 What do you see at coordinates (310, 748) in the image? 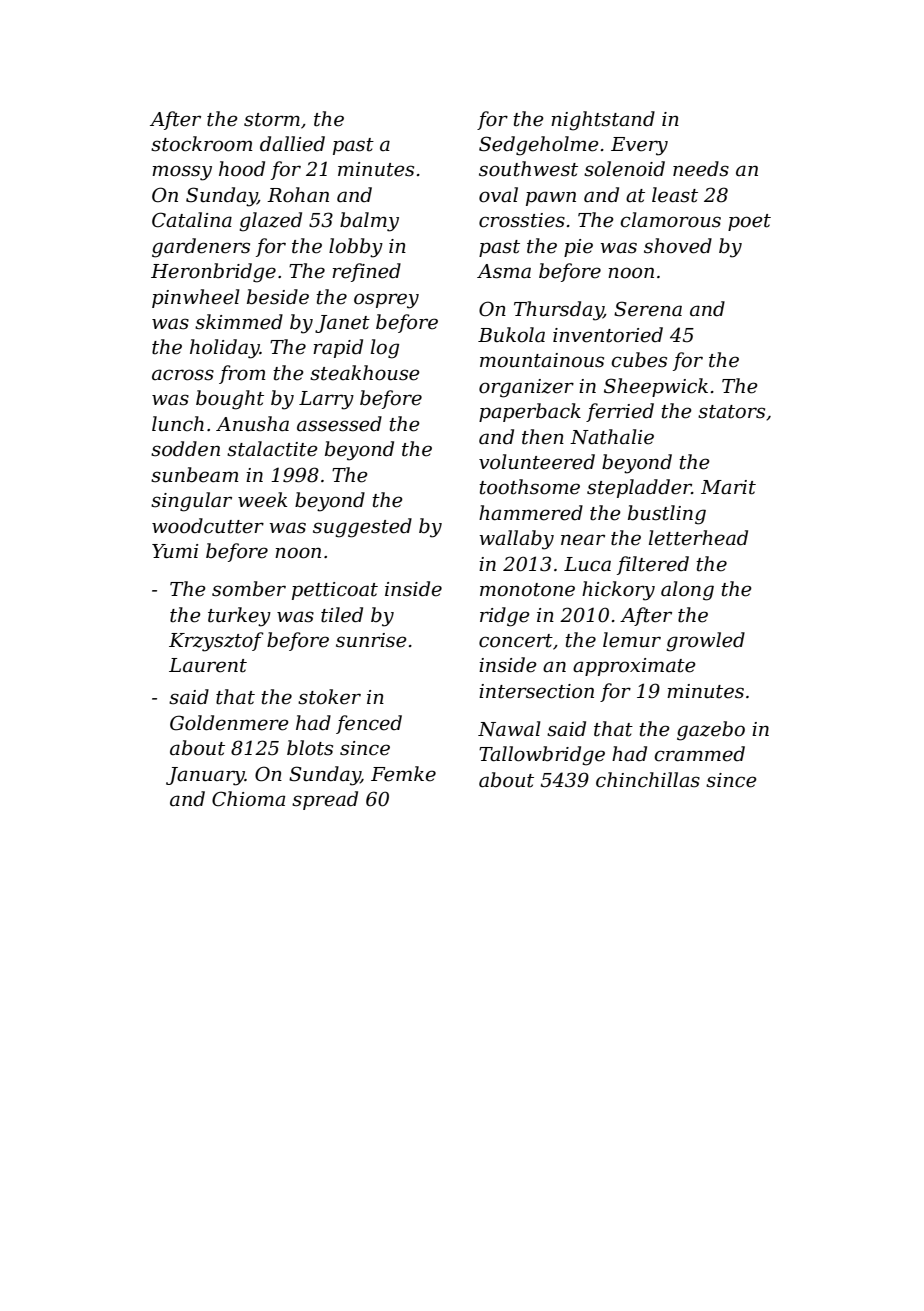
I see `blots` at bounding box center [310, 748].
